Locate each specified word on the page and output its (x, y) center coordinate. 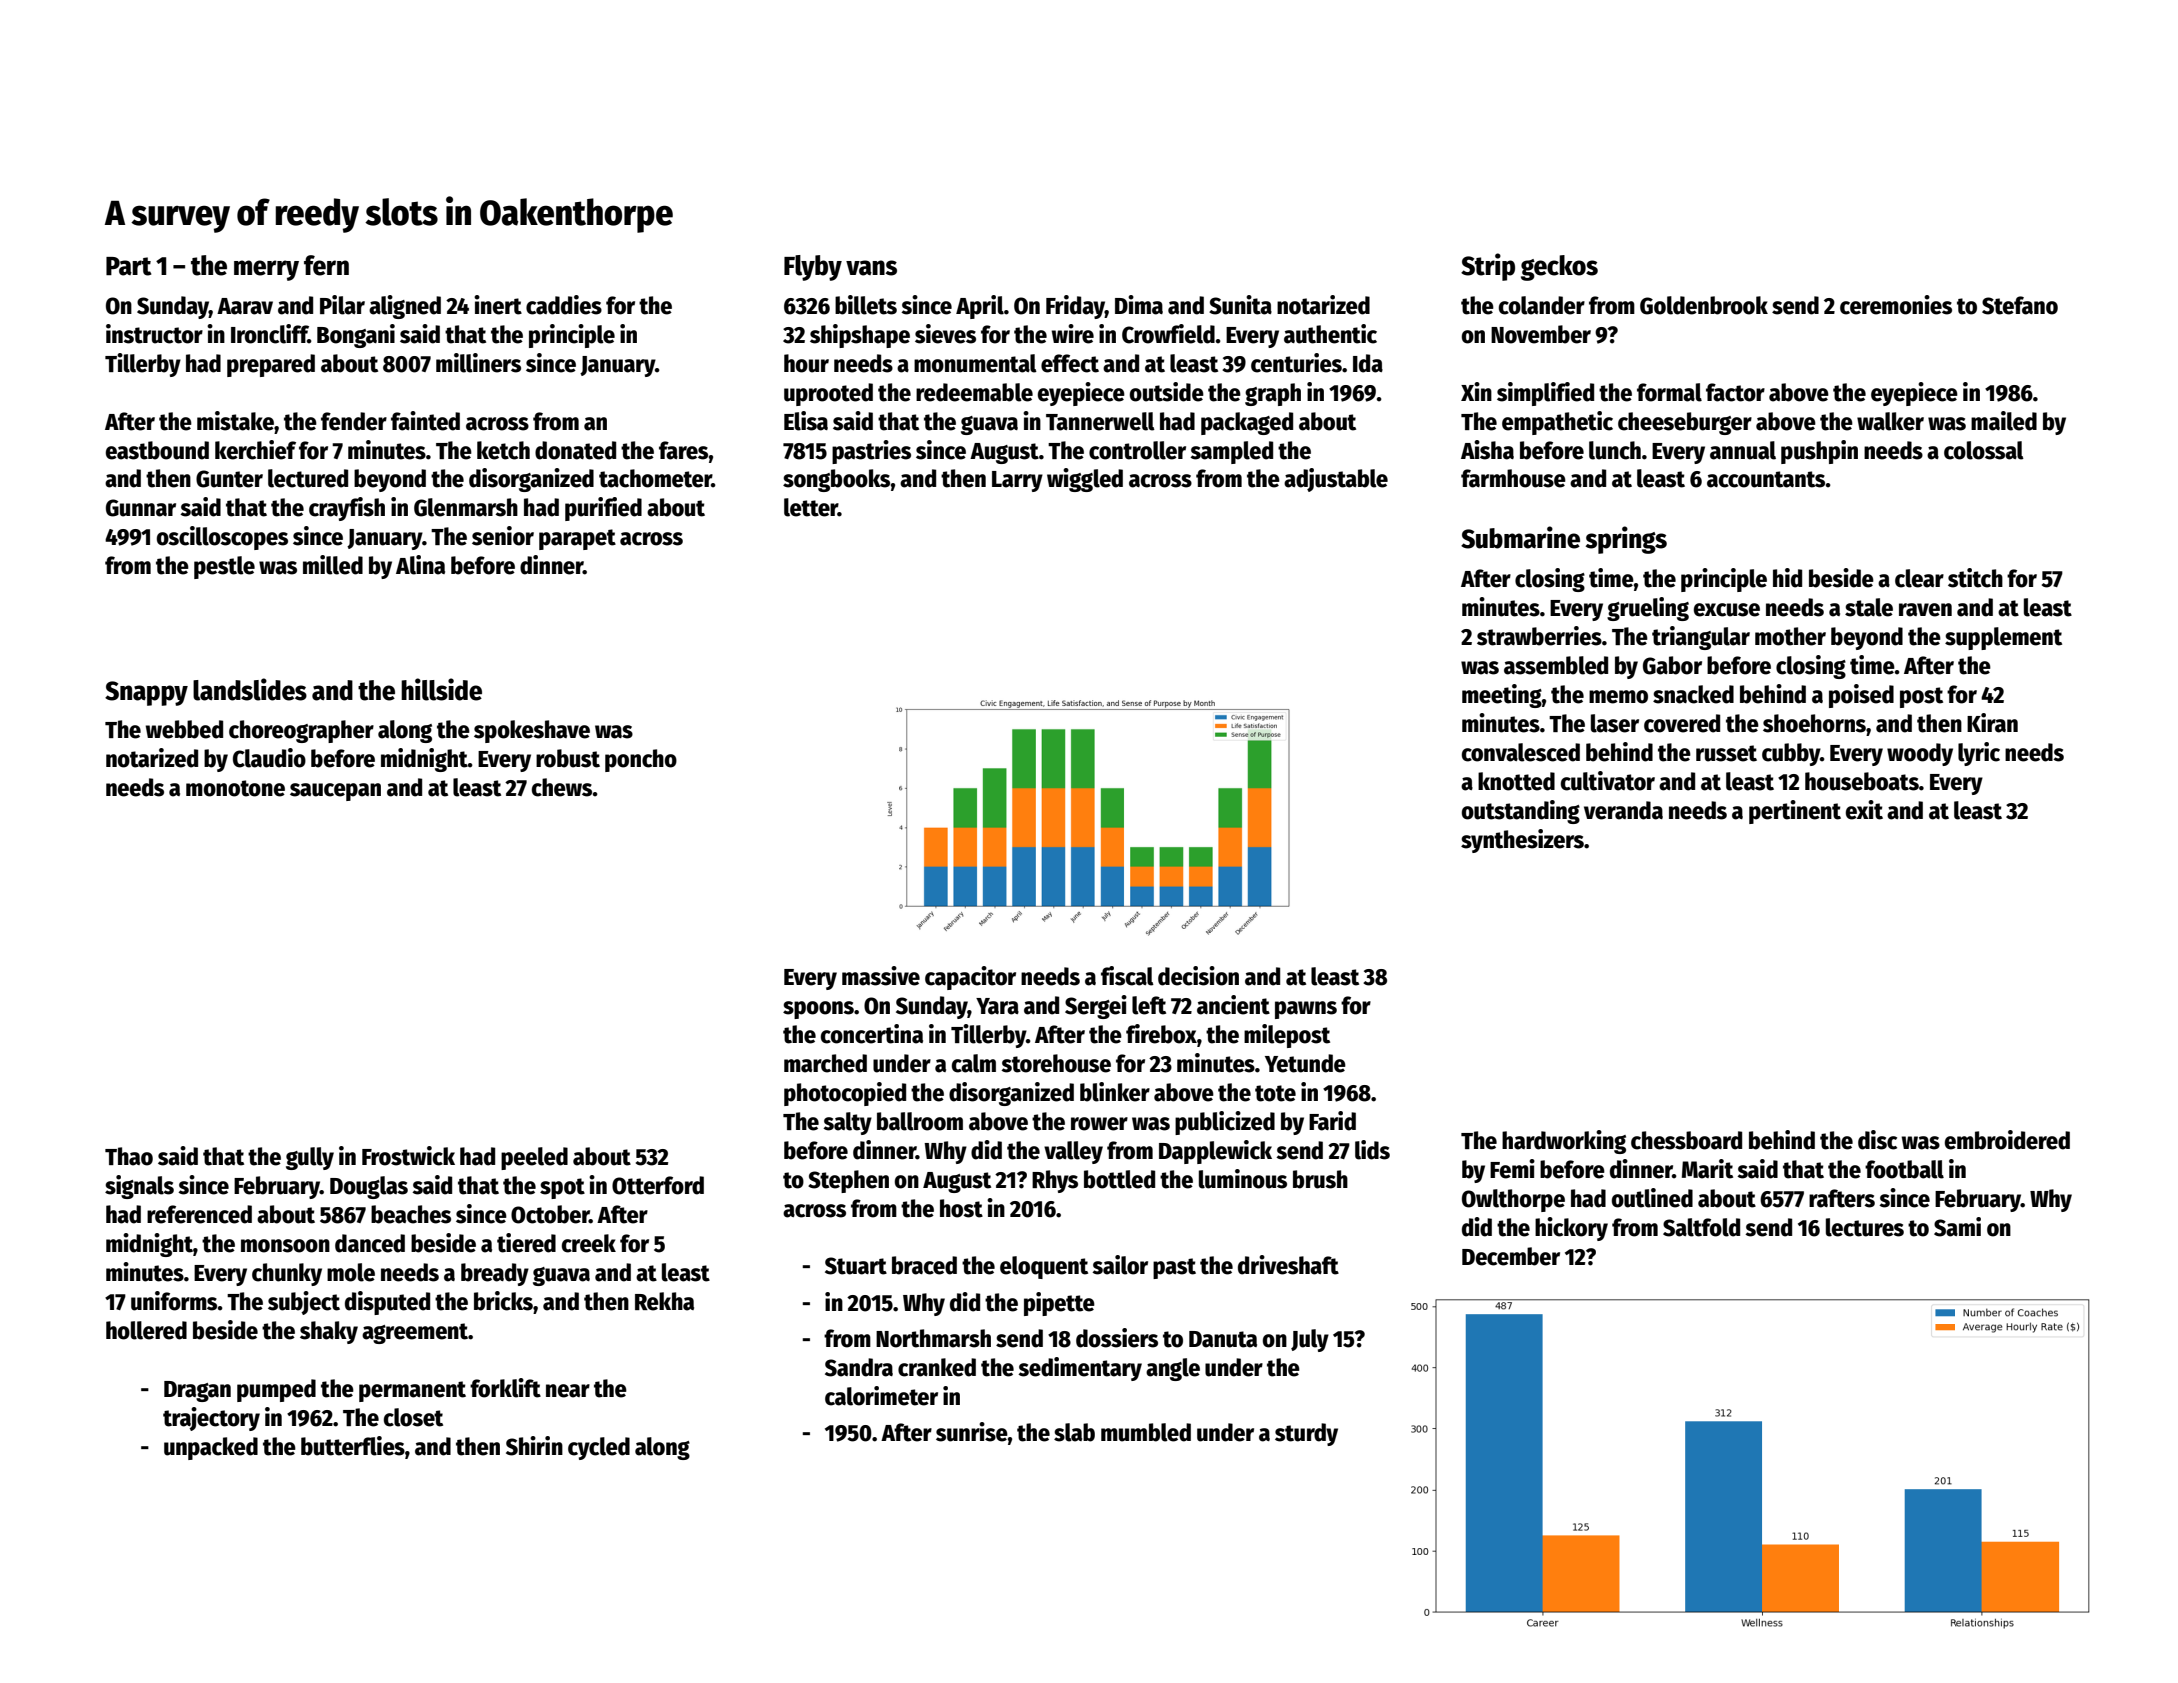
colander (1542, 305)
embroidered (2007, 1140)
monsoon (285, 1246)
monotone (235, 788)
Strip (1488, 267)
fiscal (1127, 976)
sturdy (1306, 1434)
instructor (154, 334)
